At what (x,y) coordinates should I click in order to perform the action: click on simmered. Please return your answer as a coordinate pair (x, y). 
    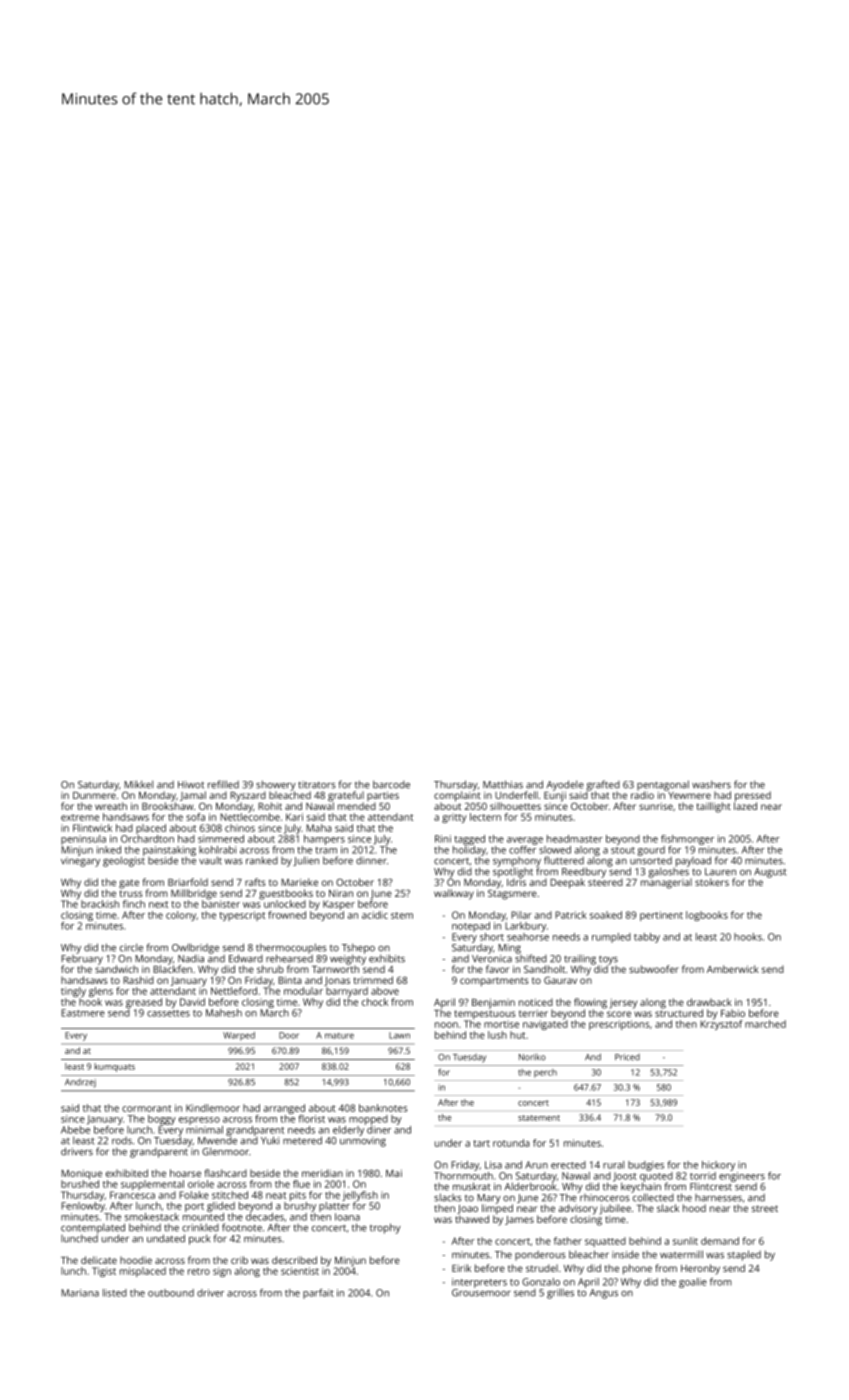
    Looking at the image, I should click on (221, 839).
